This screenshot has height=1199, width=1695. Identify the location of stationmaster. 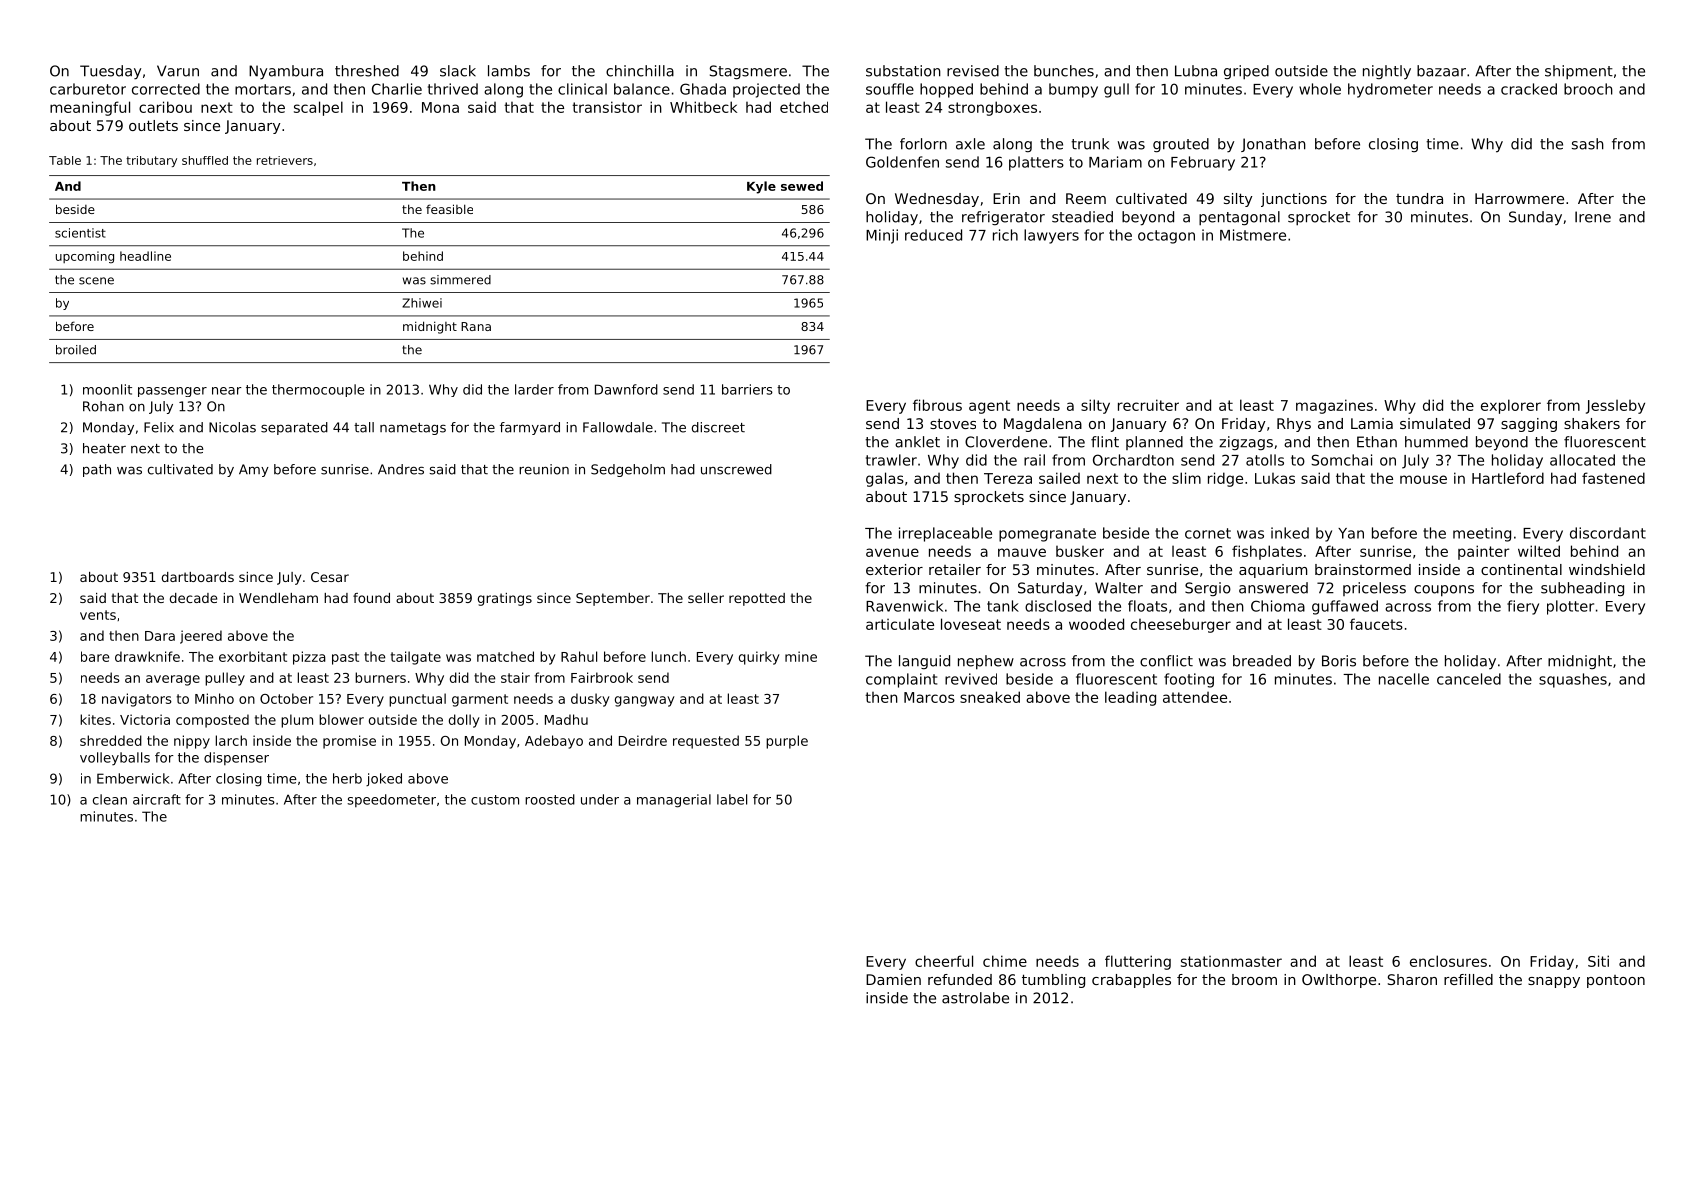
(1231, 961).
